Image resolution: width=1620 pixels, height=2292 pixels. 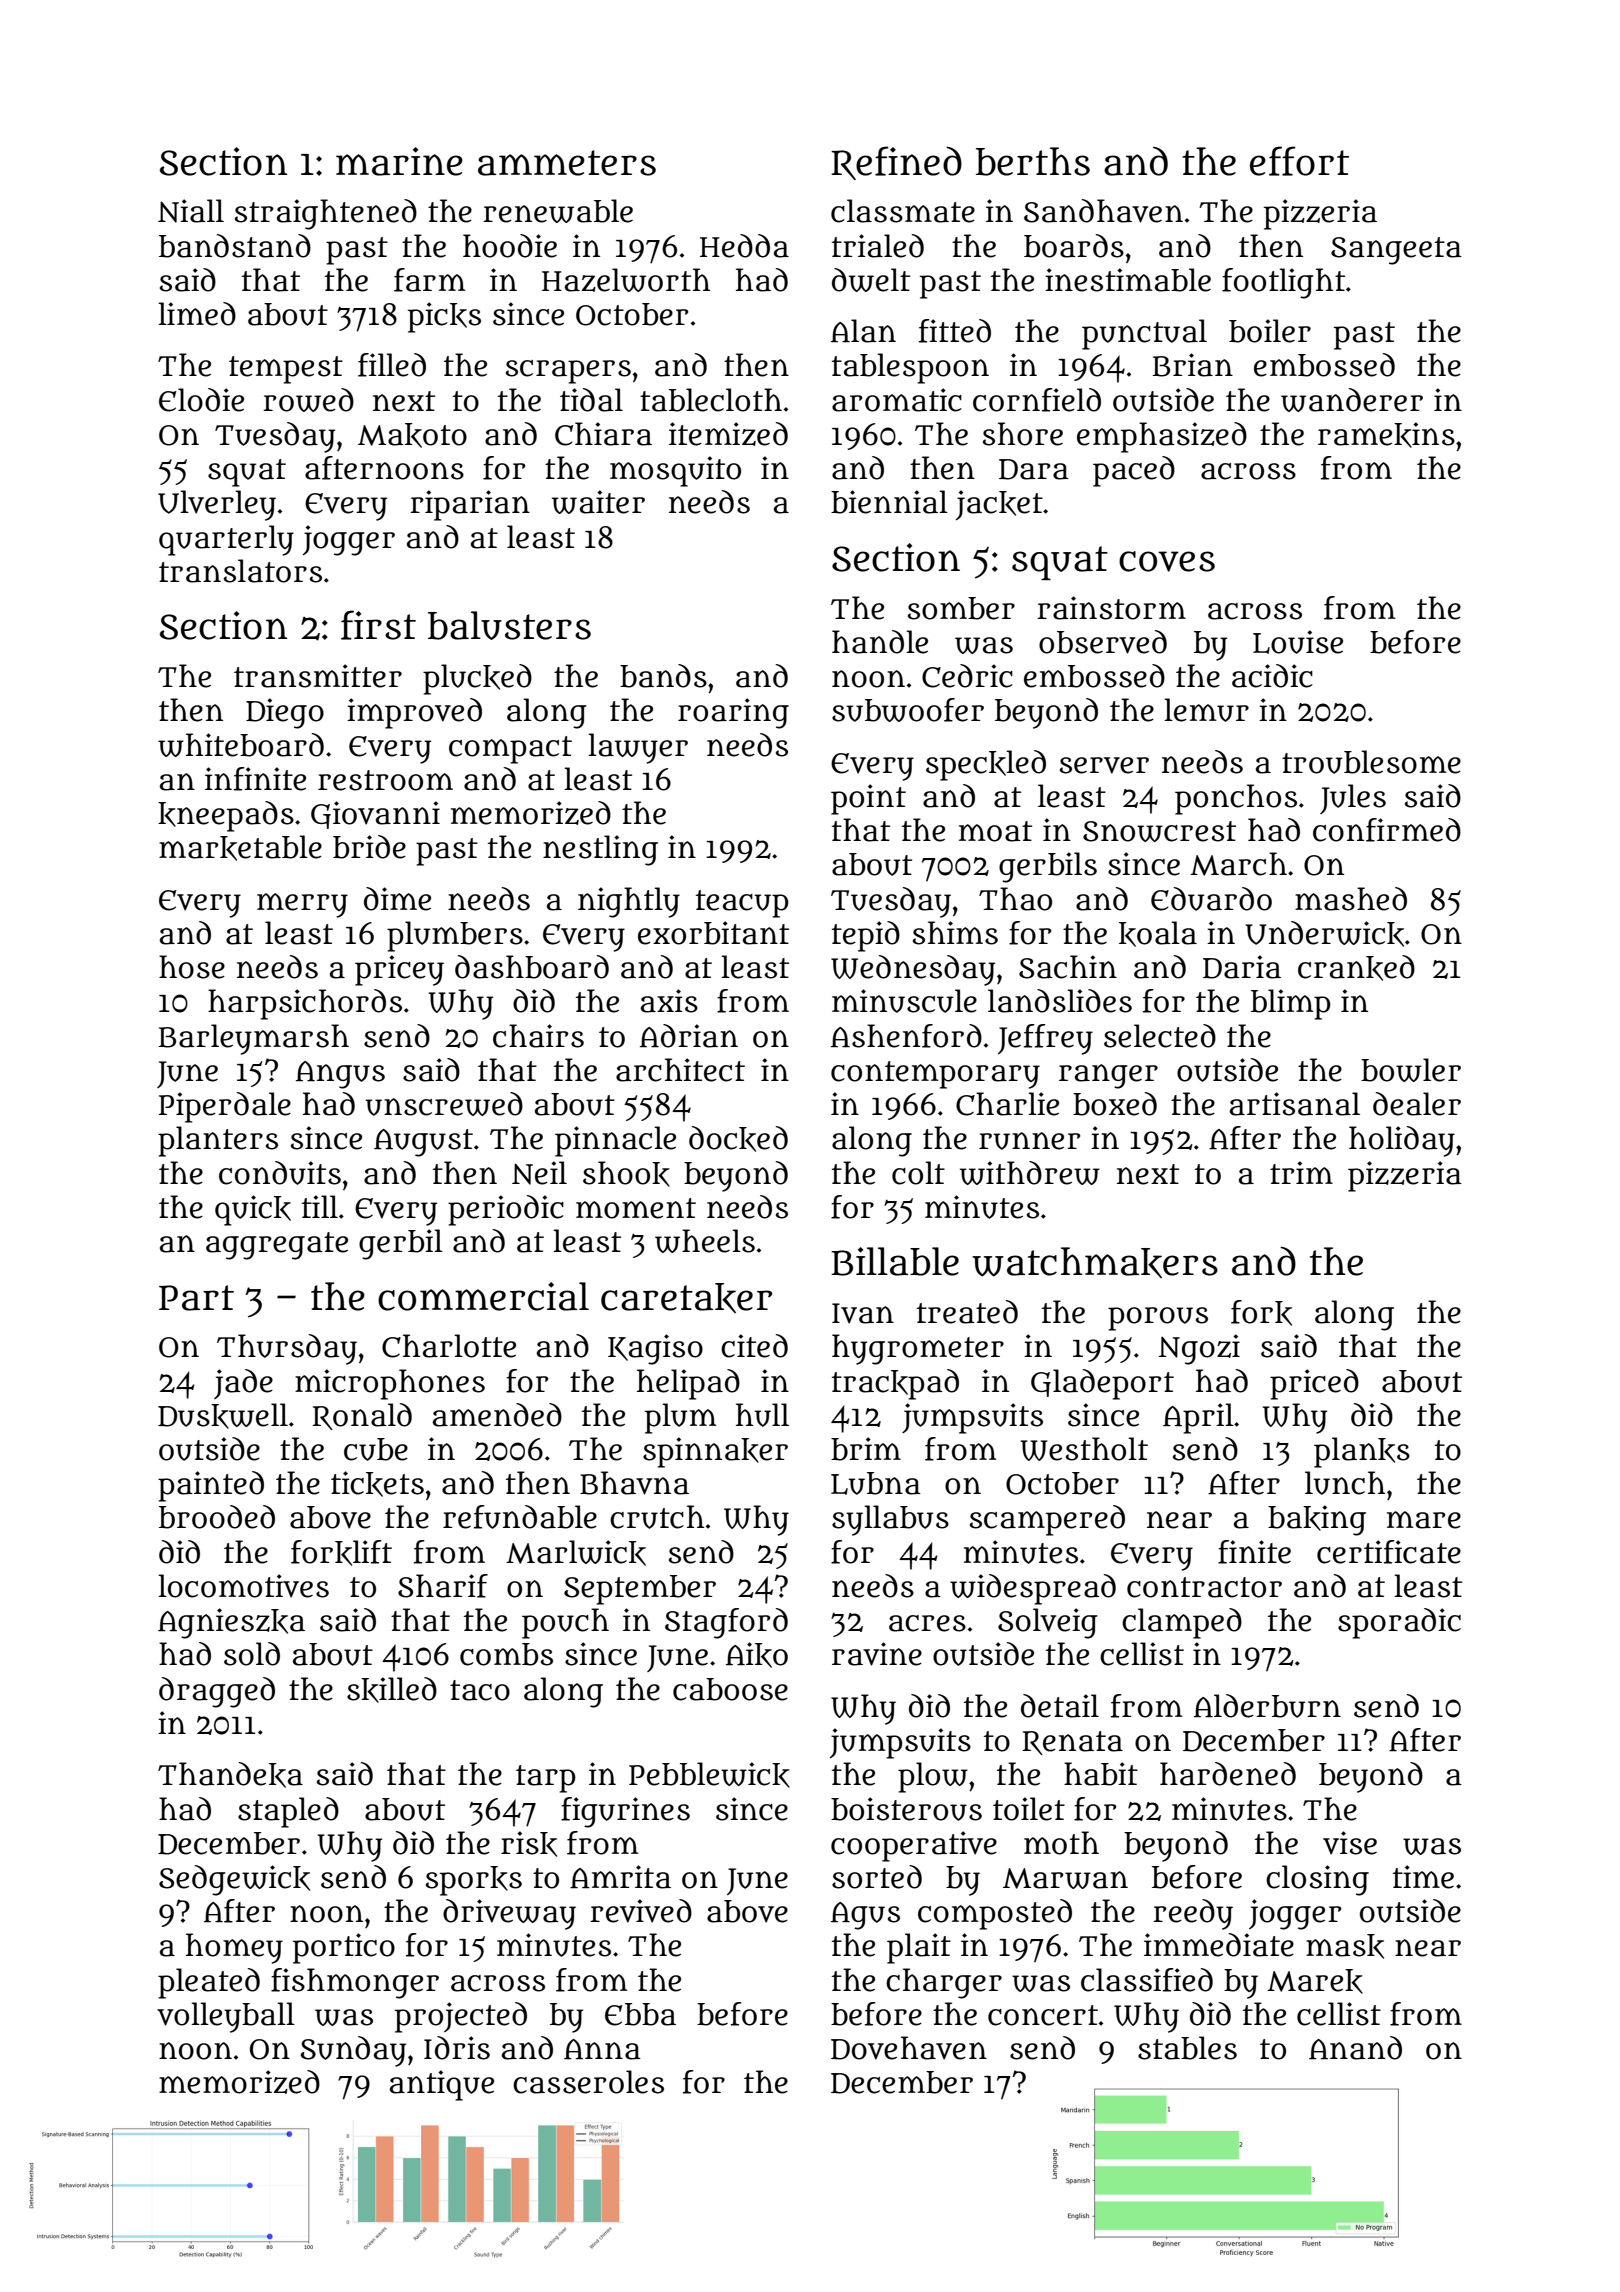 What do you see at coordinates (377, 1484) in the image?
I see `tickets` at bounding box center [377, 1484].
